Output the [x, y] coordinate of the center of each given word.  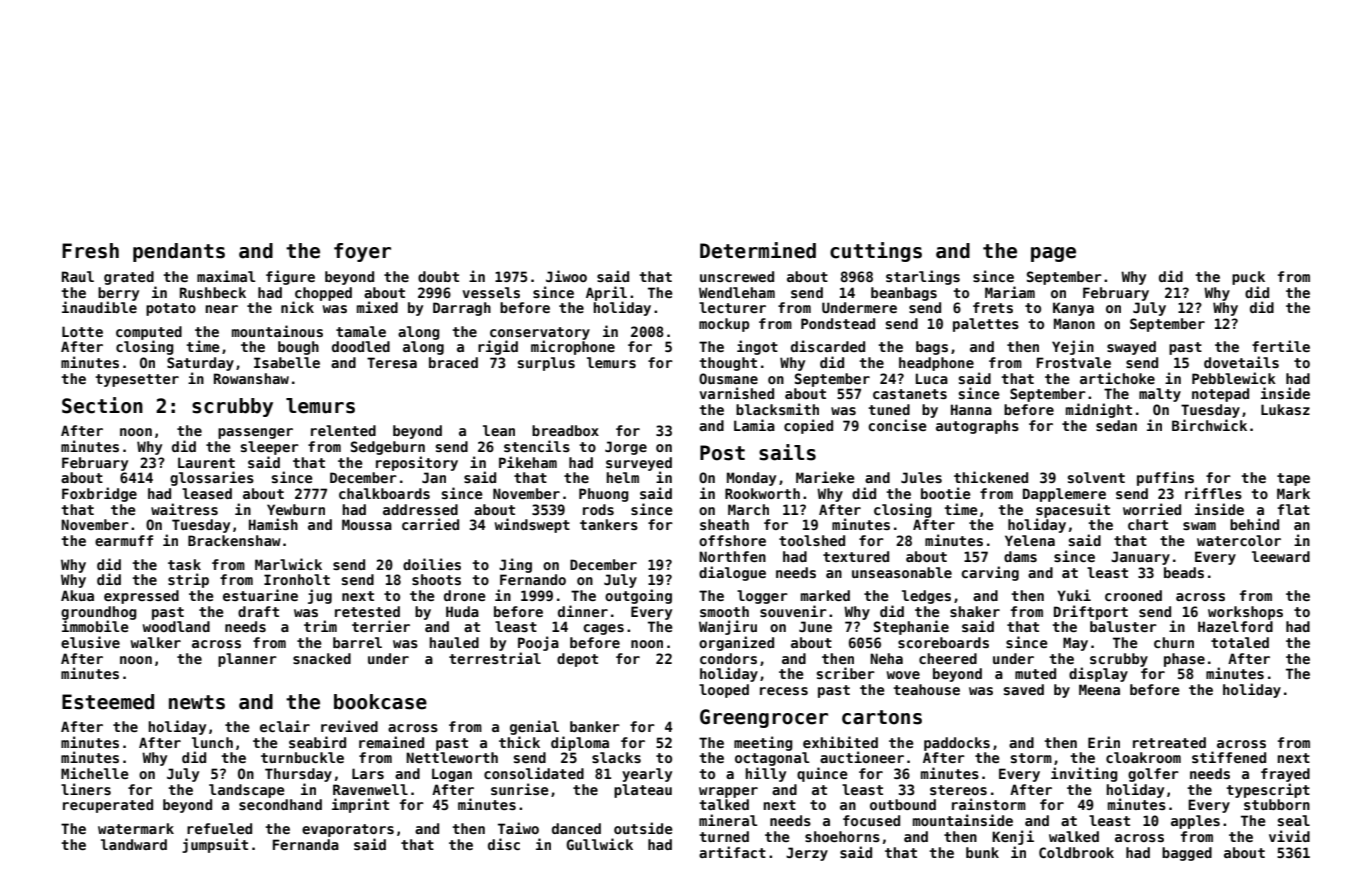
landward [134, 844]
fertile [1281, 346]
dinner [583, 611]
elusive [90, 642]
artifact [732, 852]
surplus [546, 364]
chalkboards [384, 493]
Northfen [732, 556]
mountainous [277, 331]
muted [1035, 673]
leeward [1281, 556]
